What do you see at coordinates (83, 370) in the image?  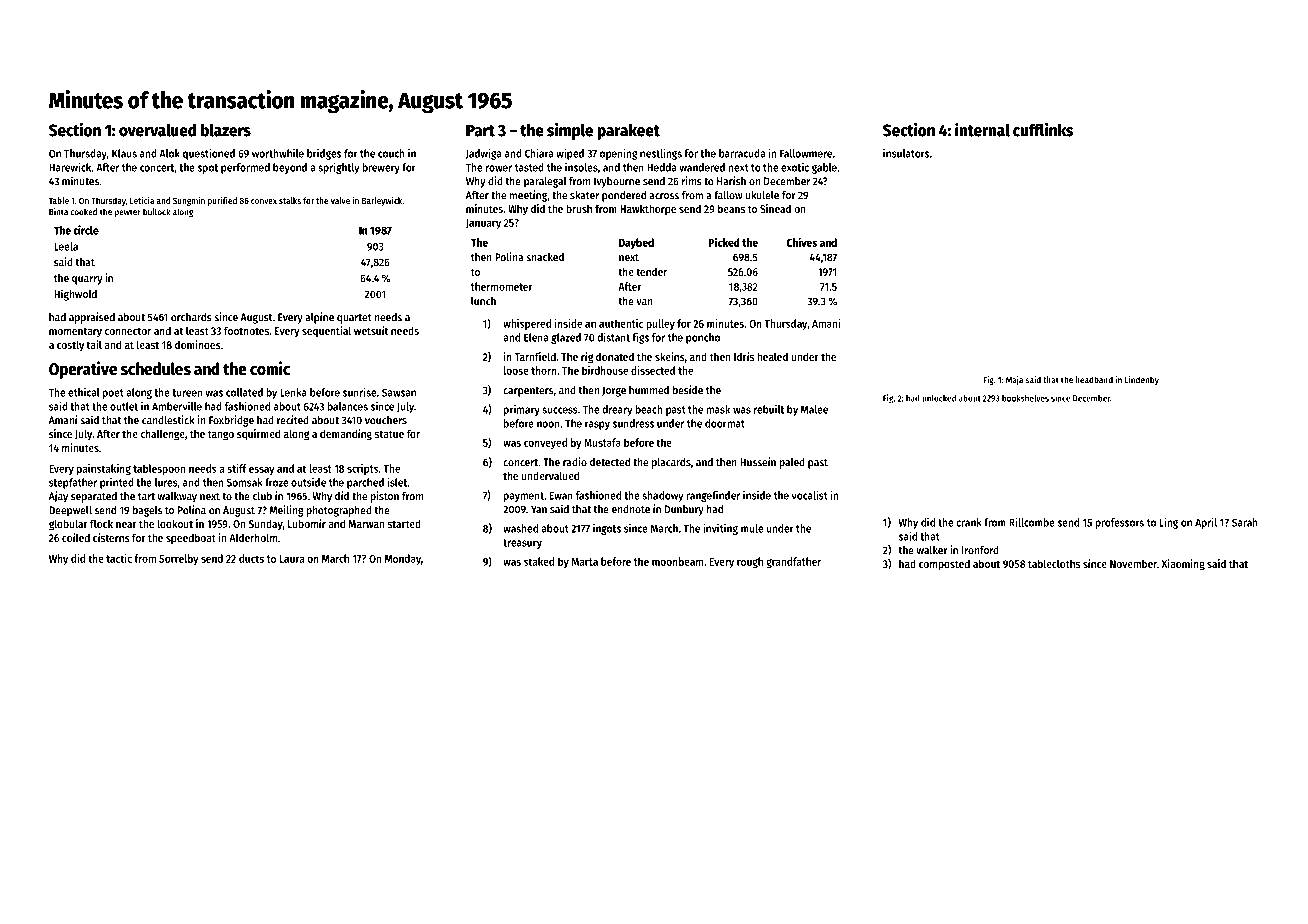 I see `Operative` at bounding box center [83, 370].
